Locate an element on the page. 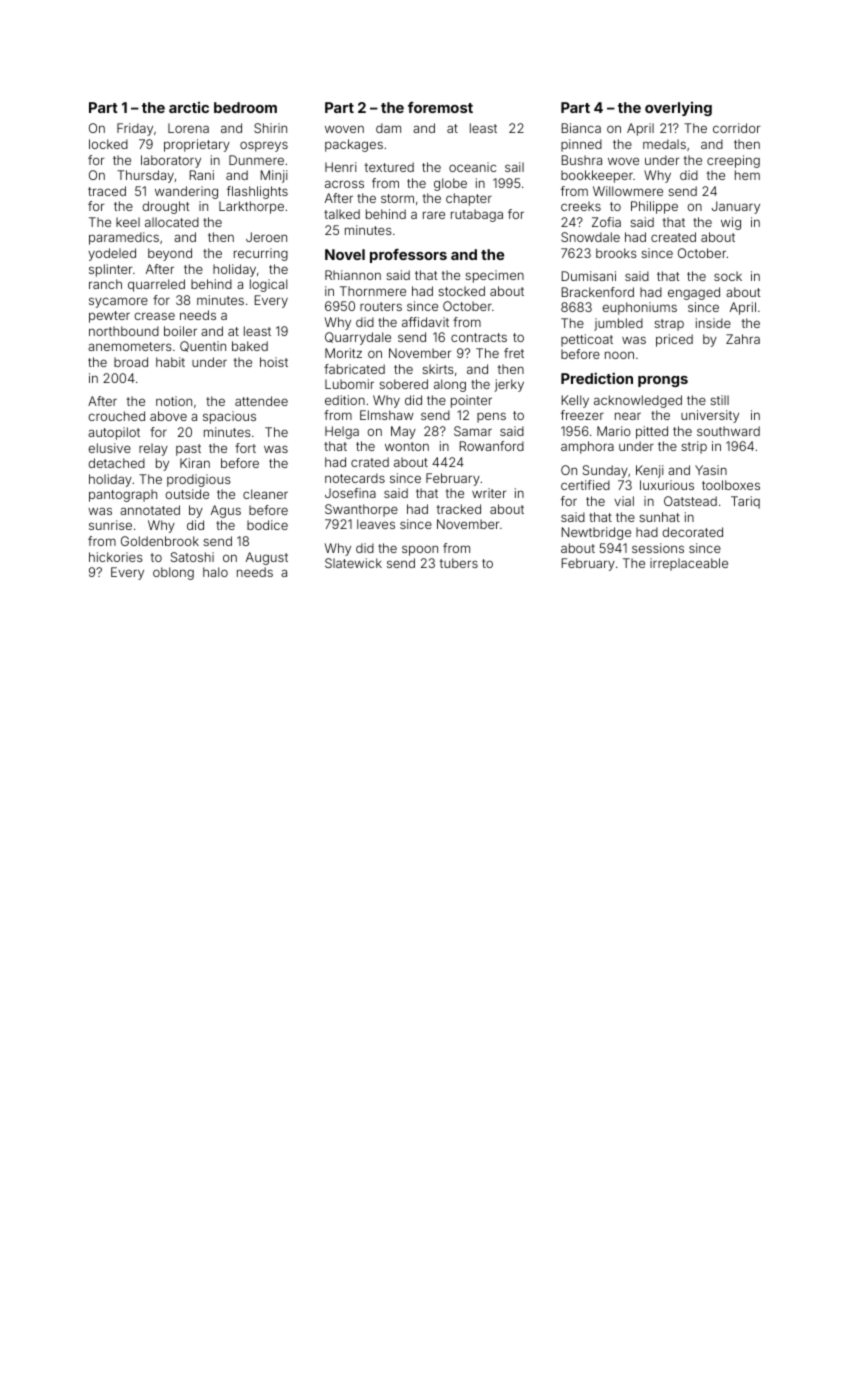 The width and height of the page is (849, 1400). oblong is located at coordinates (173, 573).
